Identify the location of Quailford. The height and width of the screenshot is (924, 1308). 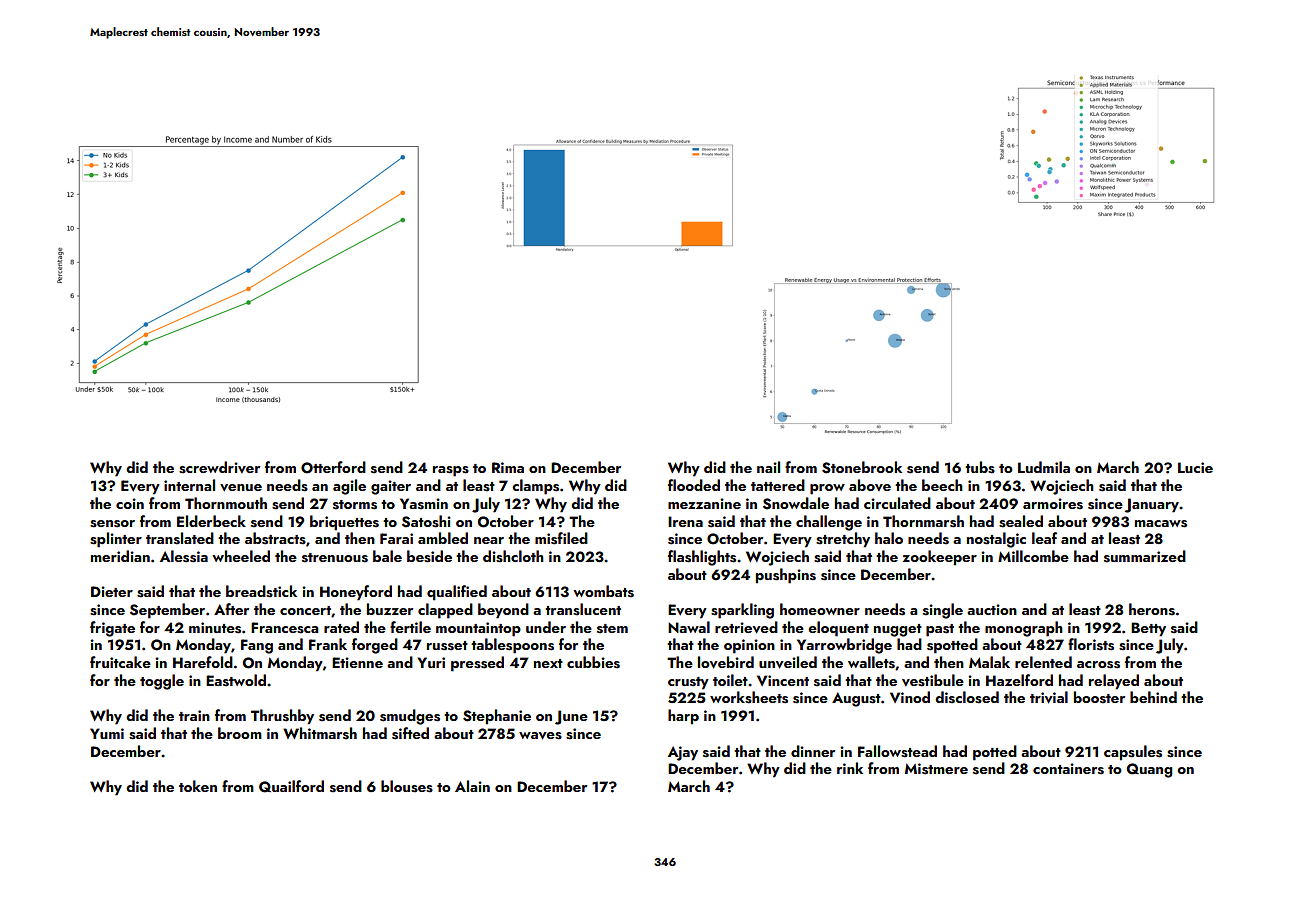
(291, 786).
